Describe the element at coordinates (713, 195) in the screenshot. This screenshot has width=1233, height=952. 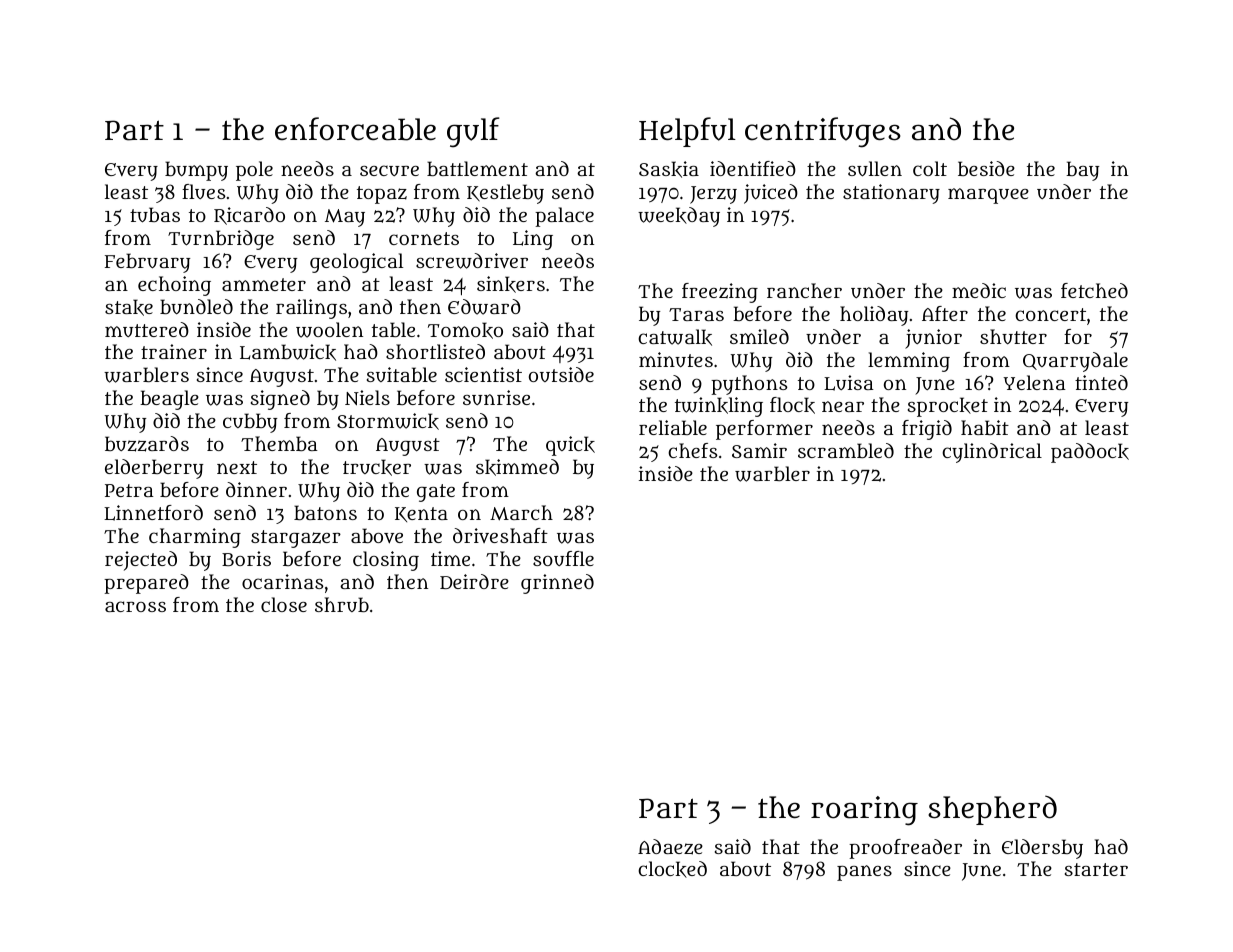
I see `Jerzy` at that location.
